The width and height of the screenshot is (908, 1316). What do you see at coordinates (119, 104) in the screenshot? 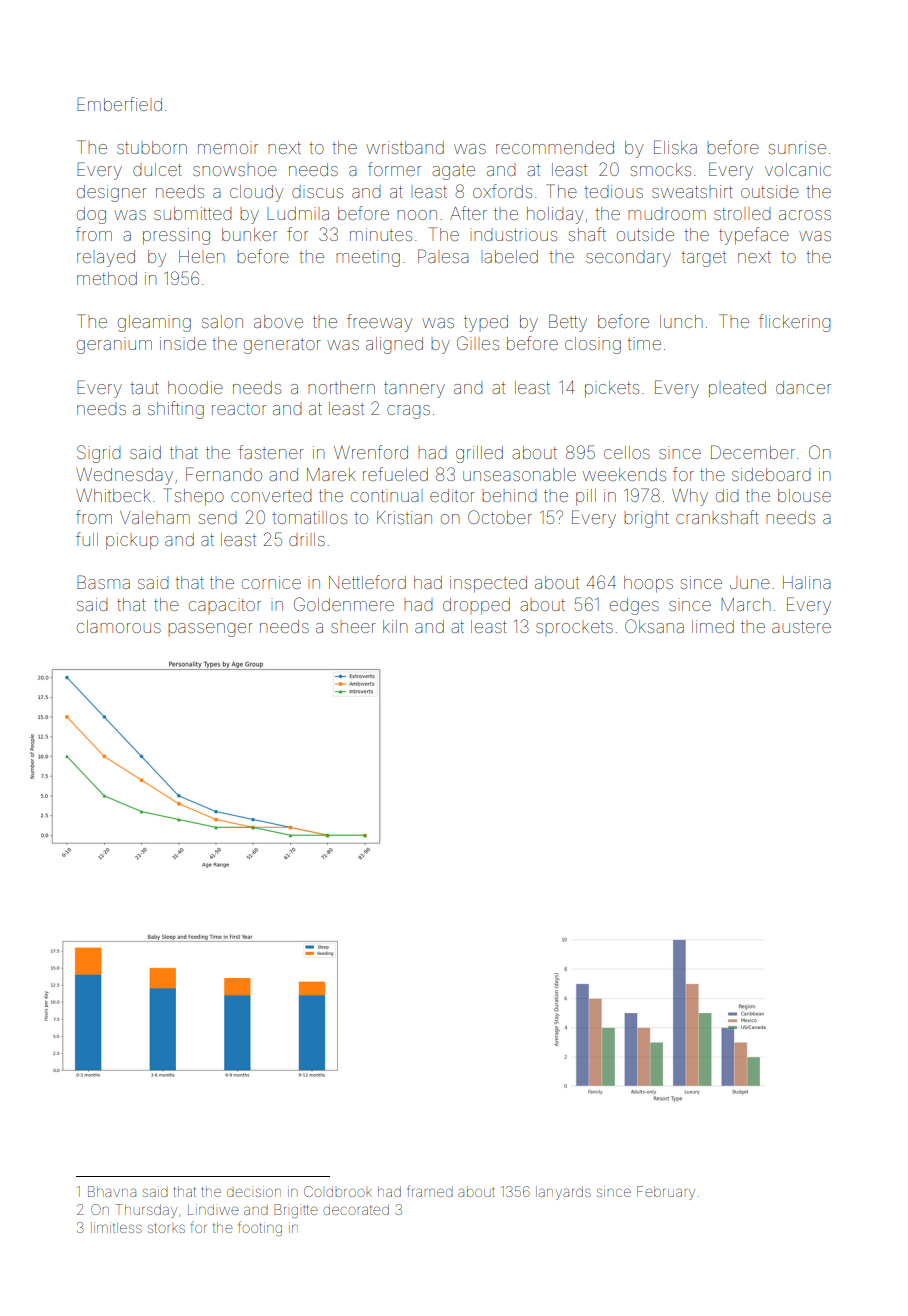
I see `Emberfield` at bounding box center [119, 104].
